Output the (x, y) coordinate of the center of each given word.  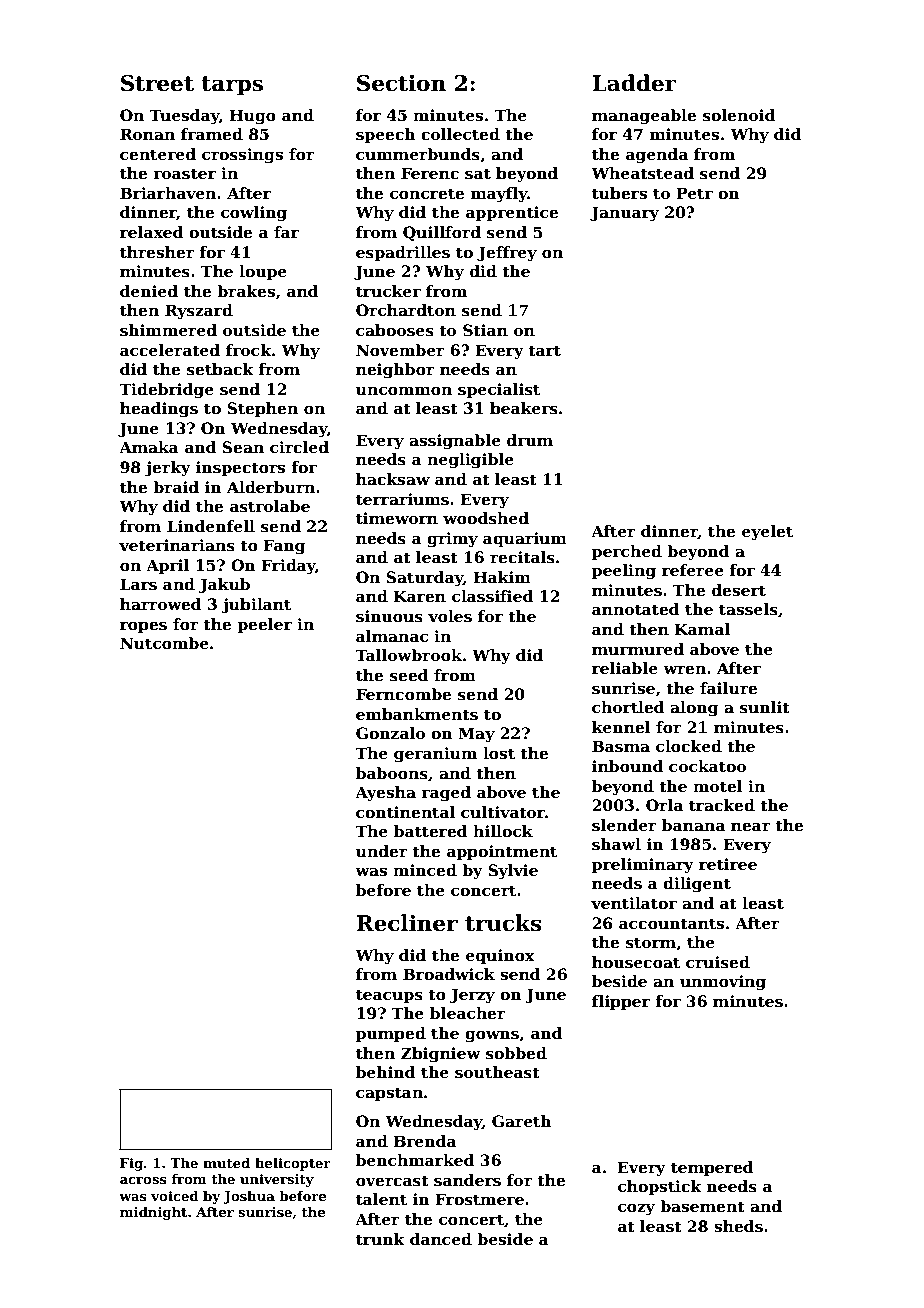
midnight (153, 1213)
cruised (718, 962)
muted (226, 1163)
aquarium (525, 539)
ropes (143, 627)
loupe (263, 272)
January (624, 214)
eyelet (767, 533)
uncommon (404, 391)
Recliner (407, 923)
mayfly (499, 195)
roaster (184, 174)
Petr (694, 193)
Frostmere (479, 1199)
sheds (738, 1226)
